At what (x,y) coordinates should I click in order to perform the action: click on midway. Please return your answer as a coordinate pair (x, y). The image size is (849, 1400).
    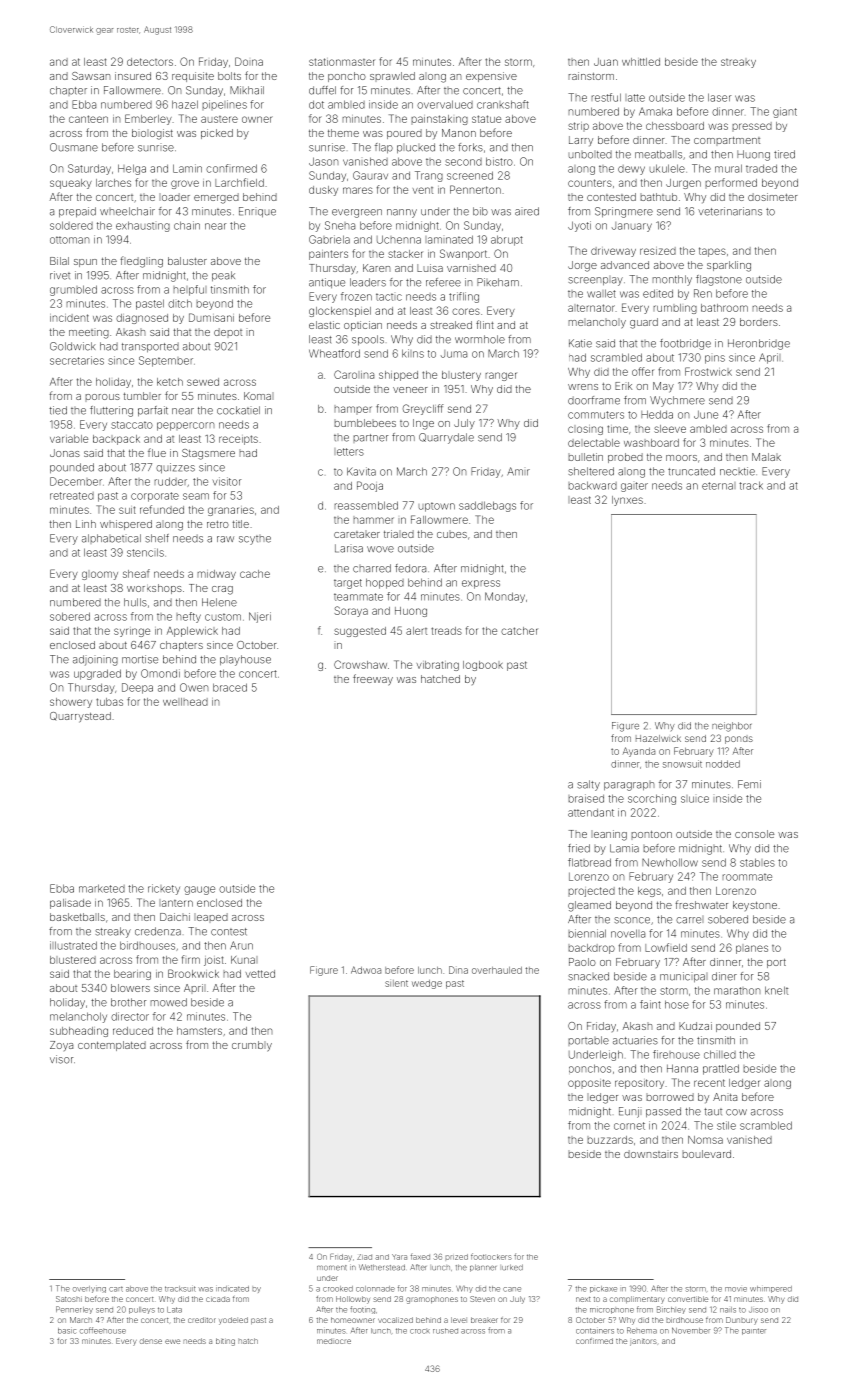
    Looking at the image, I should click on (216, 575).
